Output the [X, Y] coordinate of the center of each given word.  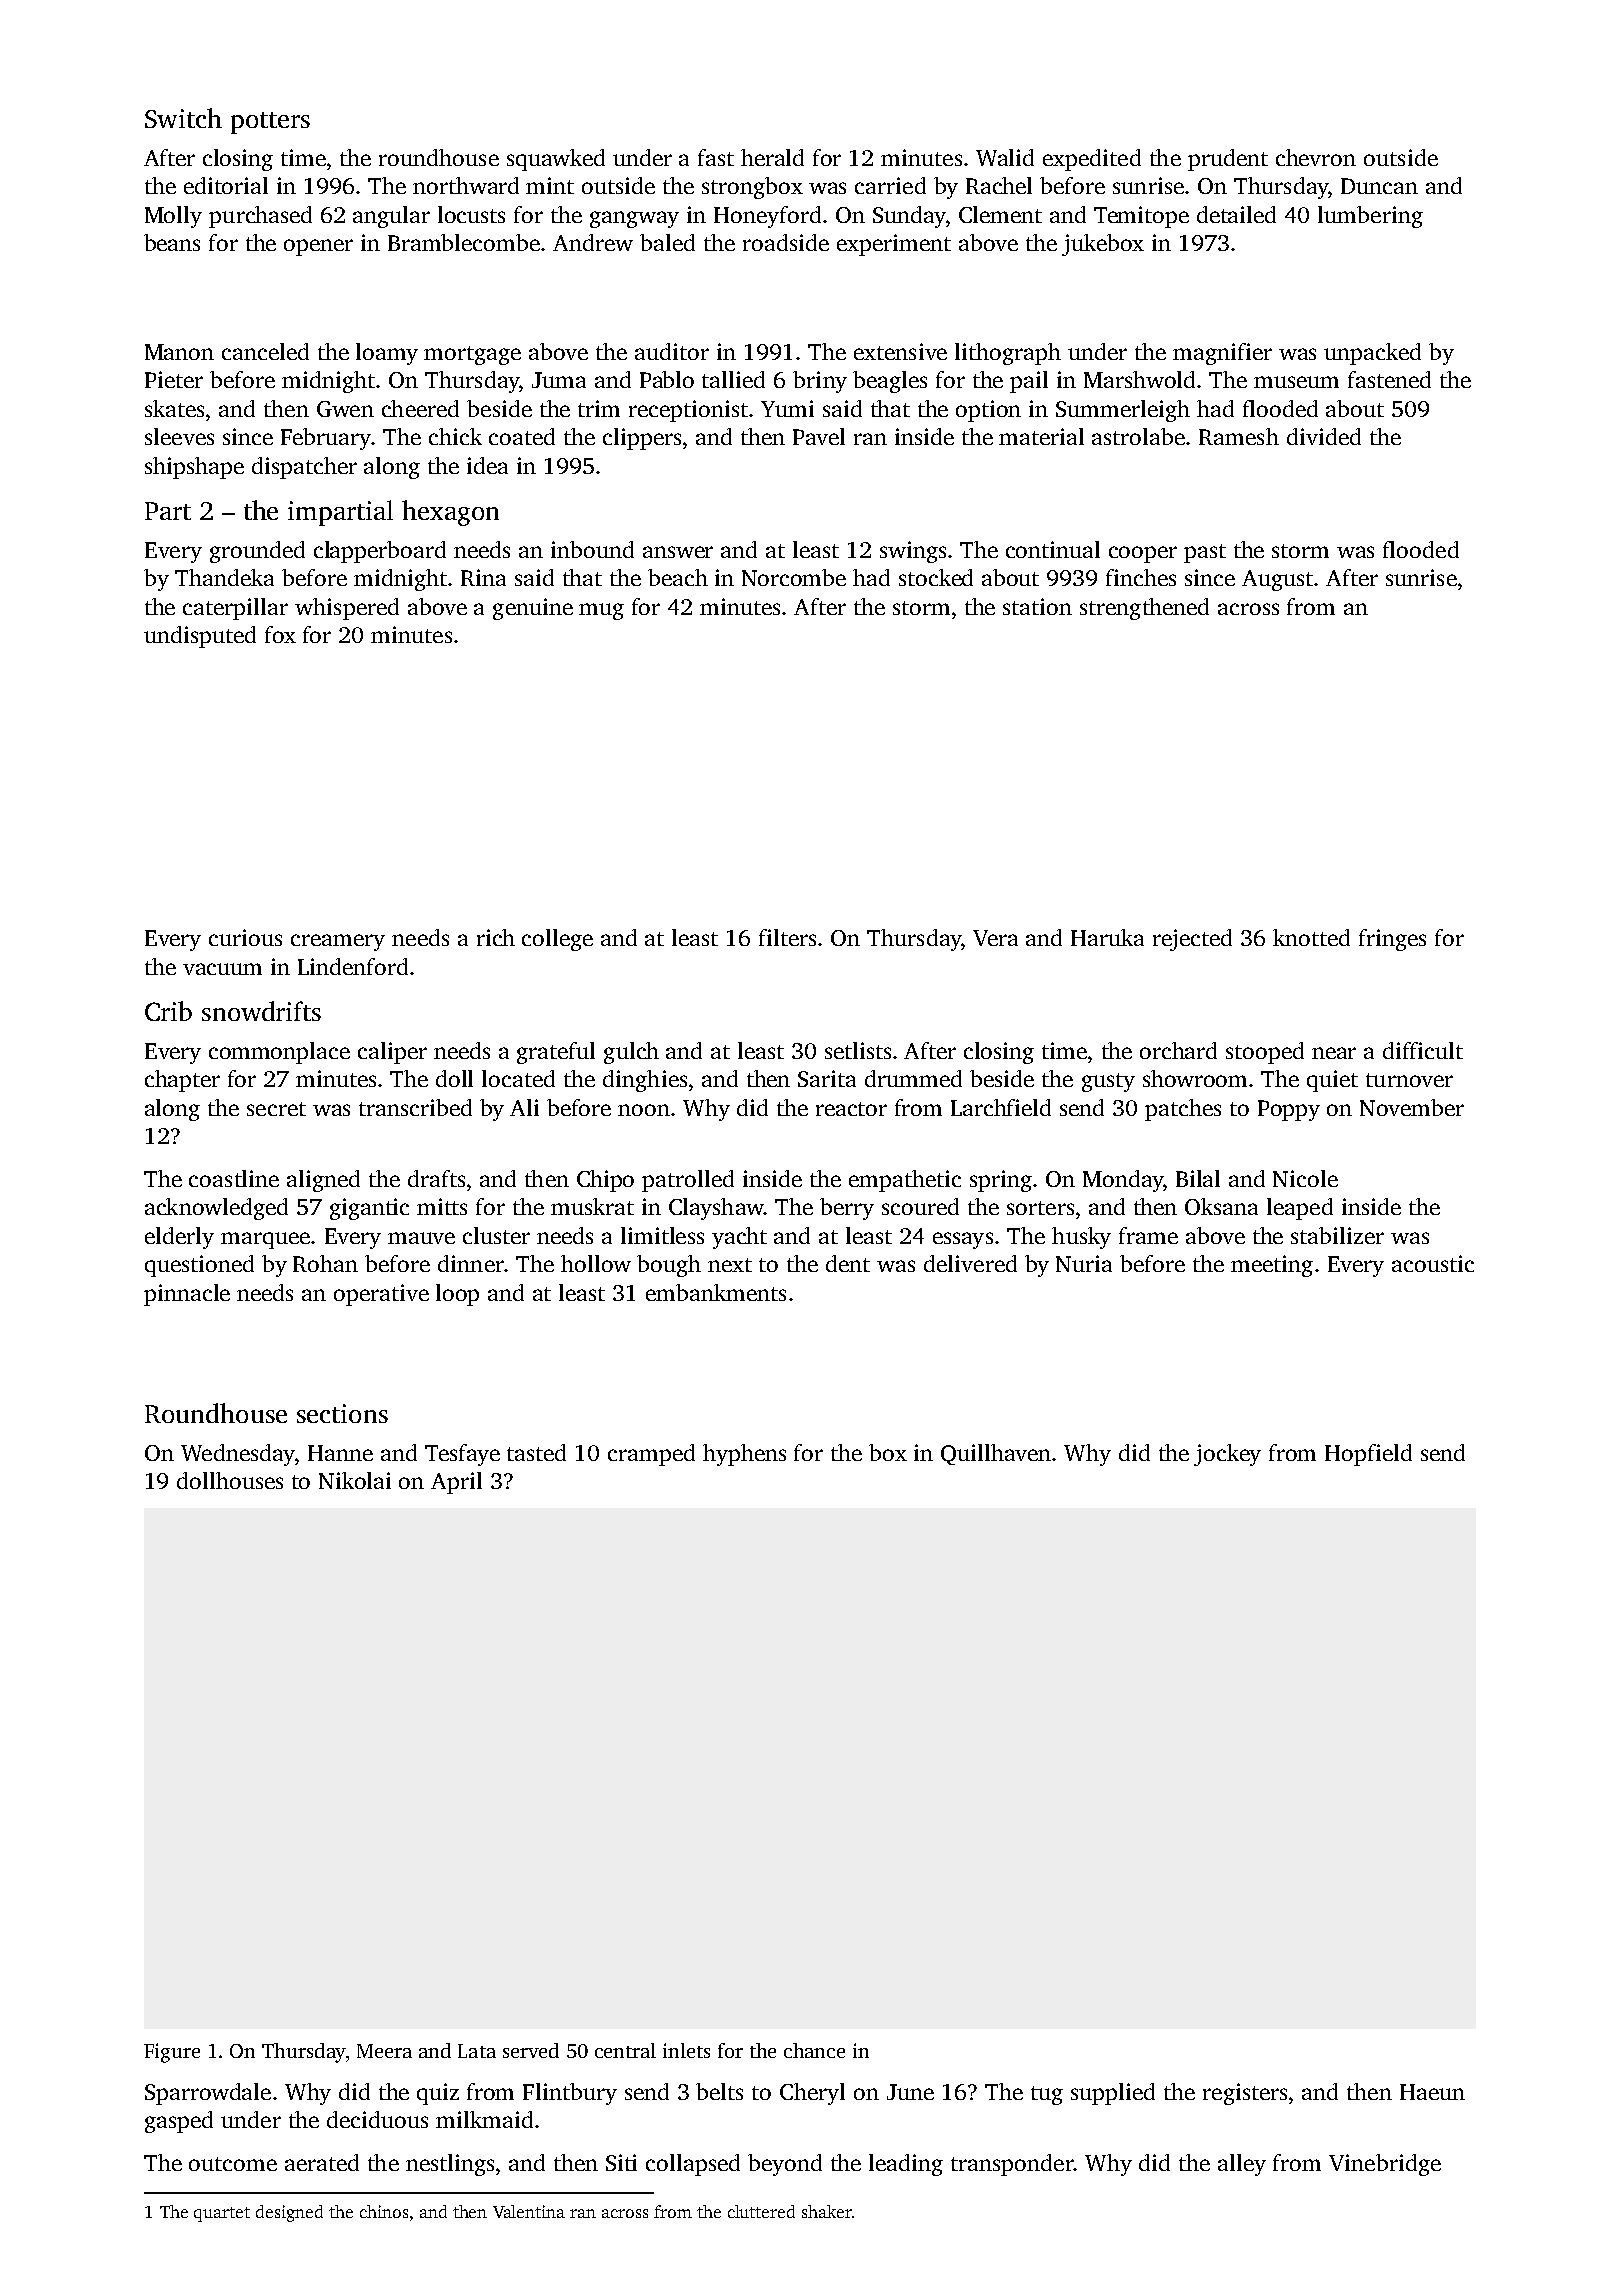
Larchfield [1001, 1107]
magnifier [1222, 354]
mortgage [472, 355]
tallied [733, 379]
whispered [347, 609]
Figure [172, 2053]
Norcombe [794, 577]
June [910, 2092]
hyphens [744, 1455]
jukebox [1103, 245]
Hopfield [1368, 1455]
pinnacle [187, 1295]
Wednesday [238, 1455]
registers [1245, 2094]
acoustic [1433, 1263]
